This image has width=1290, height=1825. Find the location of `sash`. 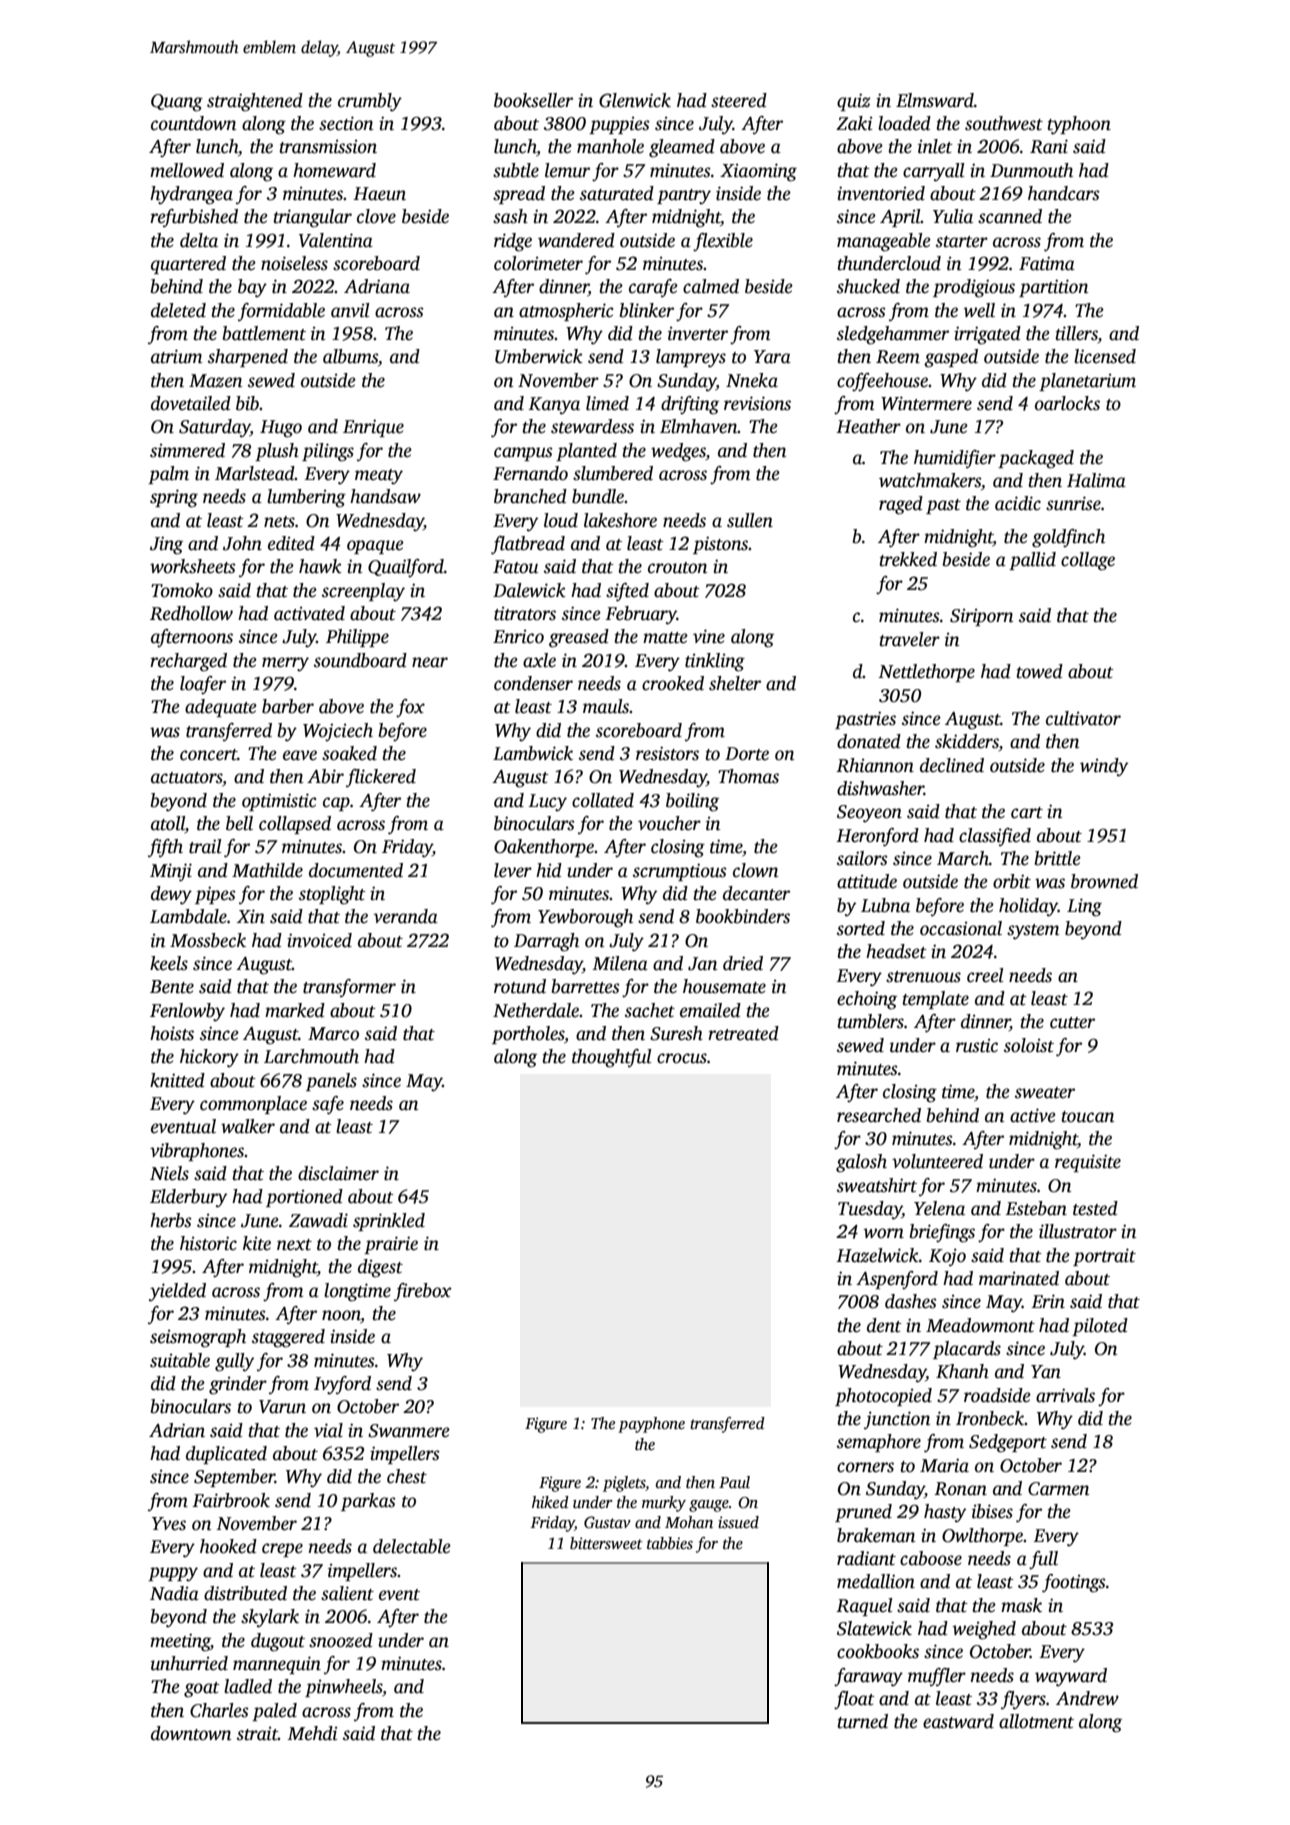

sash is located at coordinates (510, 216).
